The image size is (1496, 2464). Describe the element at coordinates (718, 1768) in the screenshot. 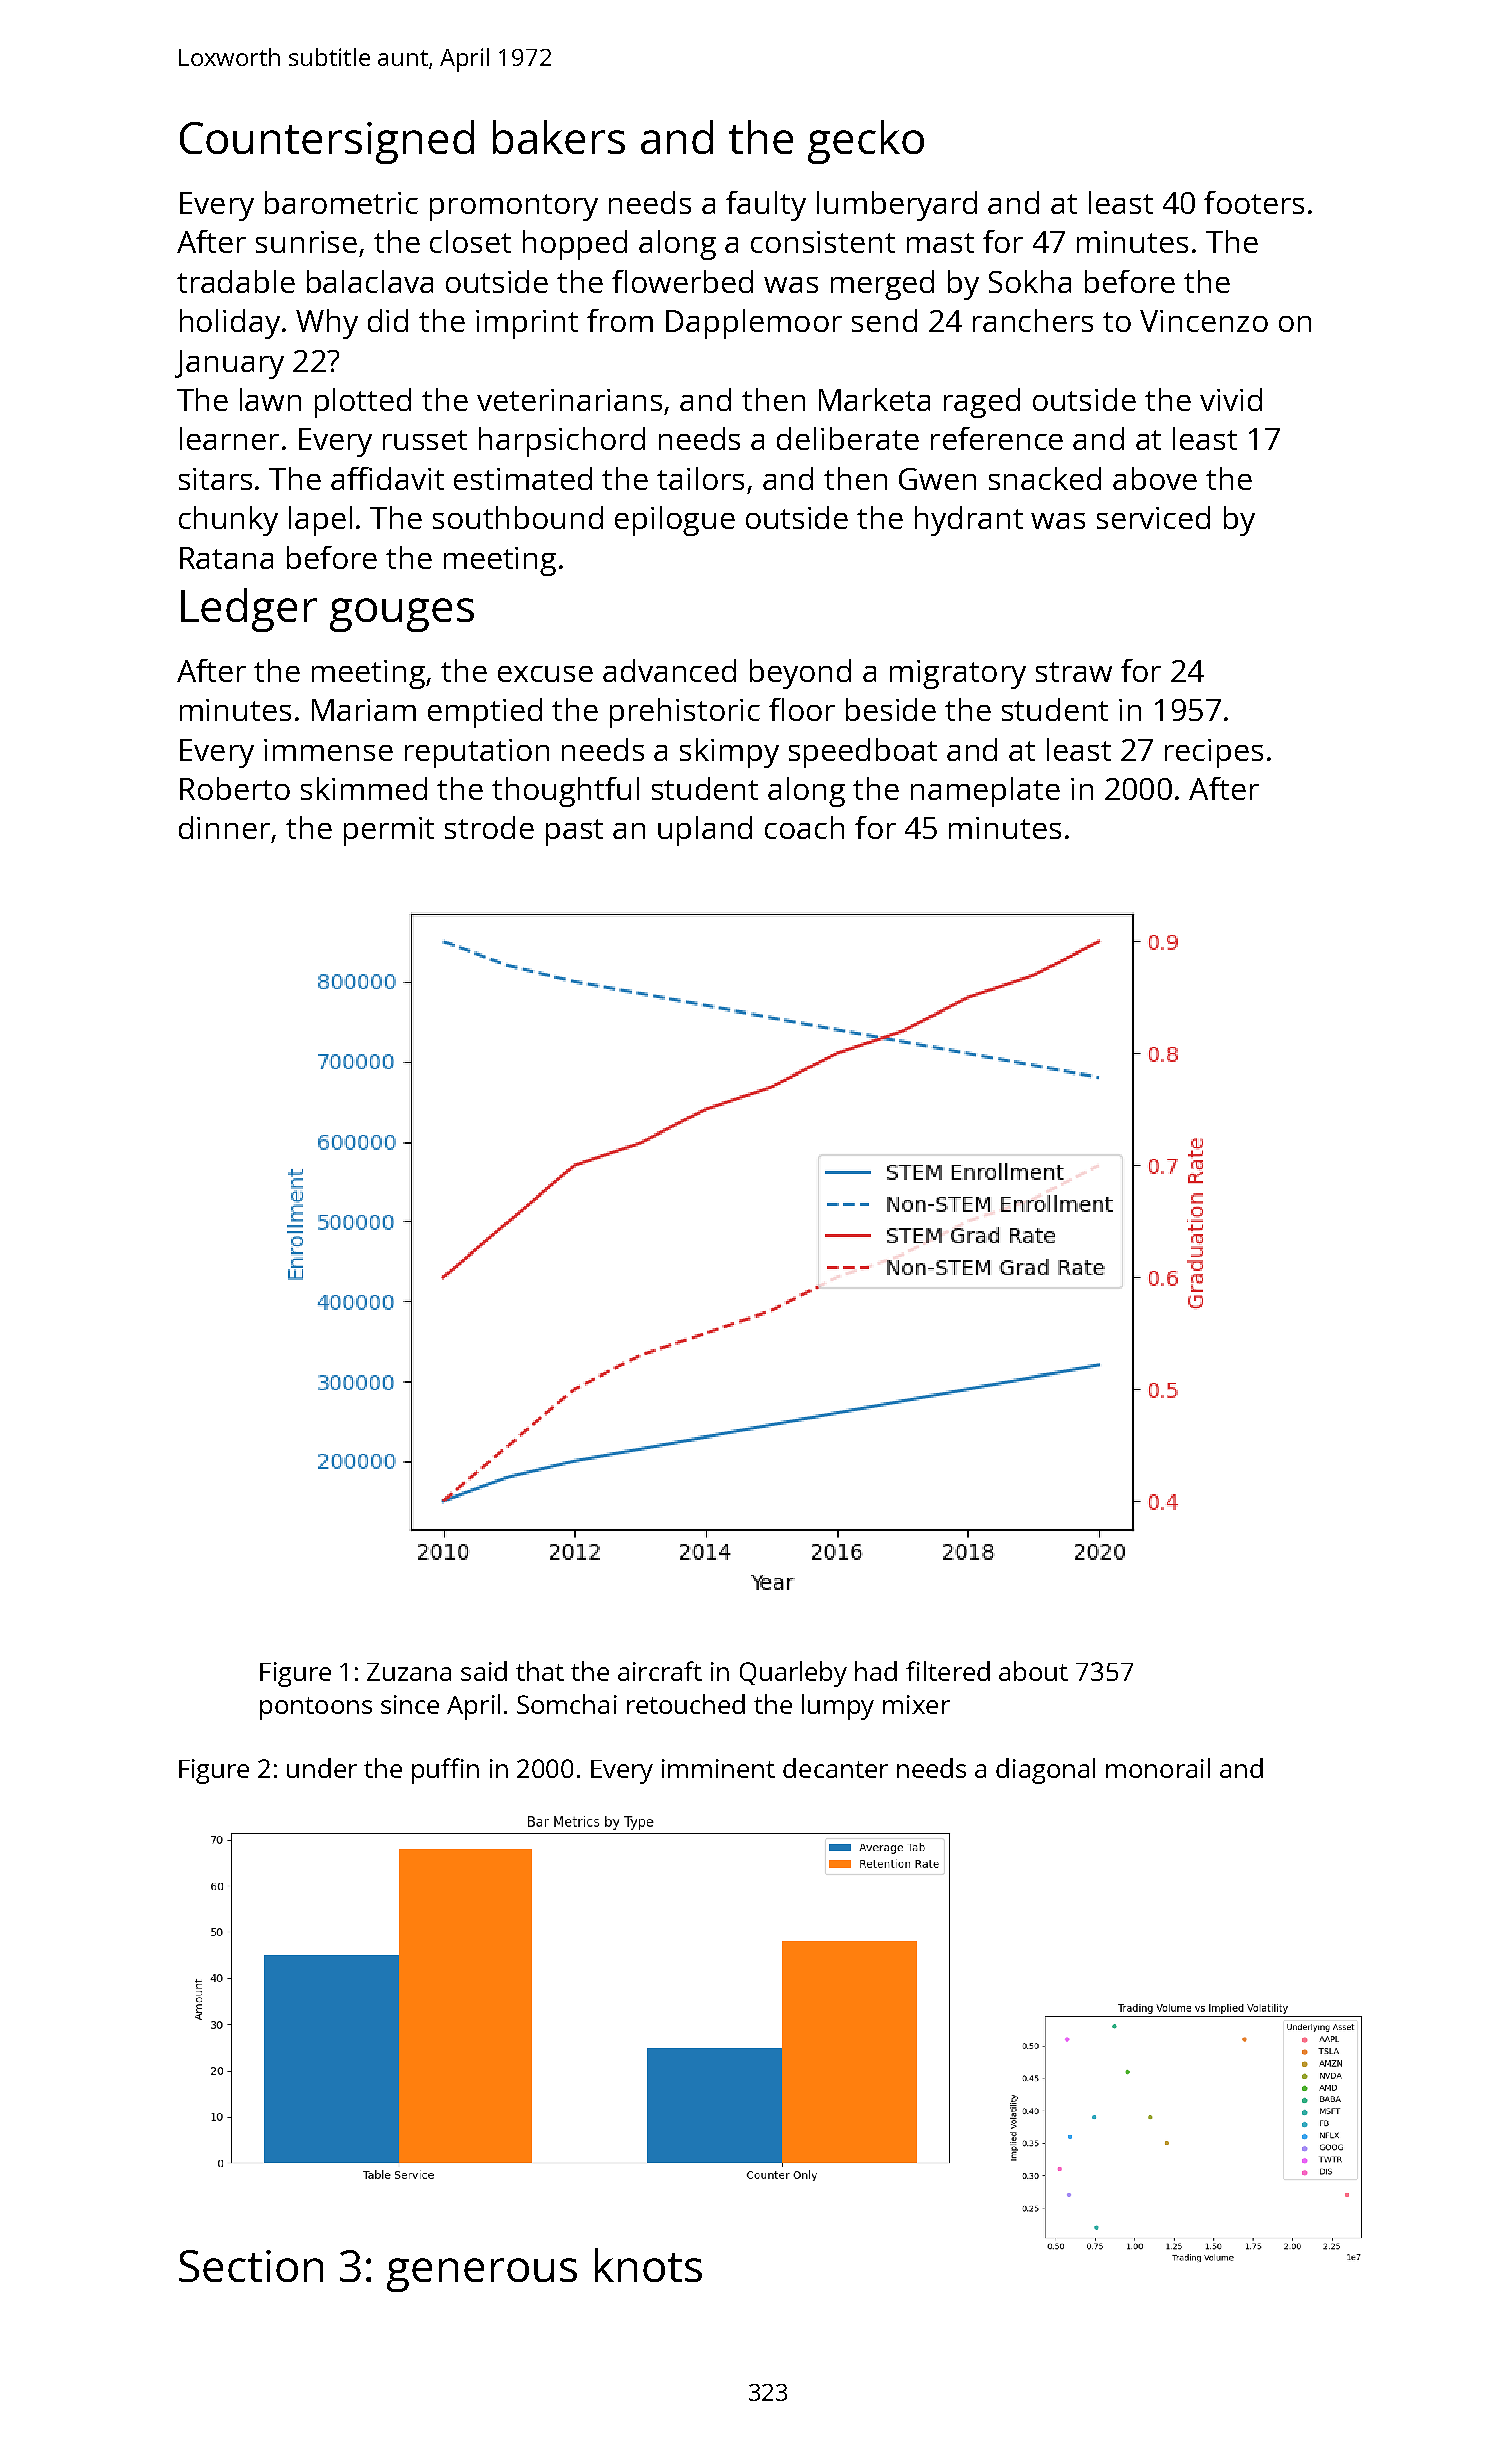

I see `imminent` at that location.
